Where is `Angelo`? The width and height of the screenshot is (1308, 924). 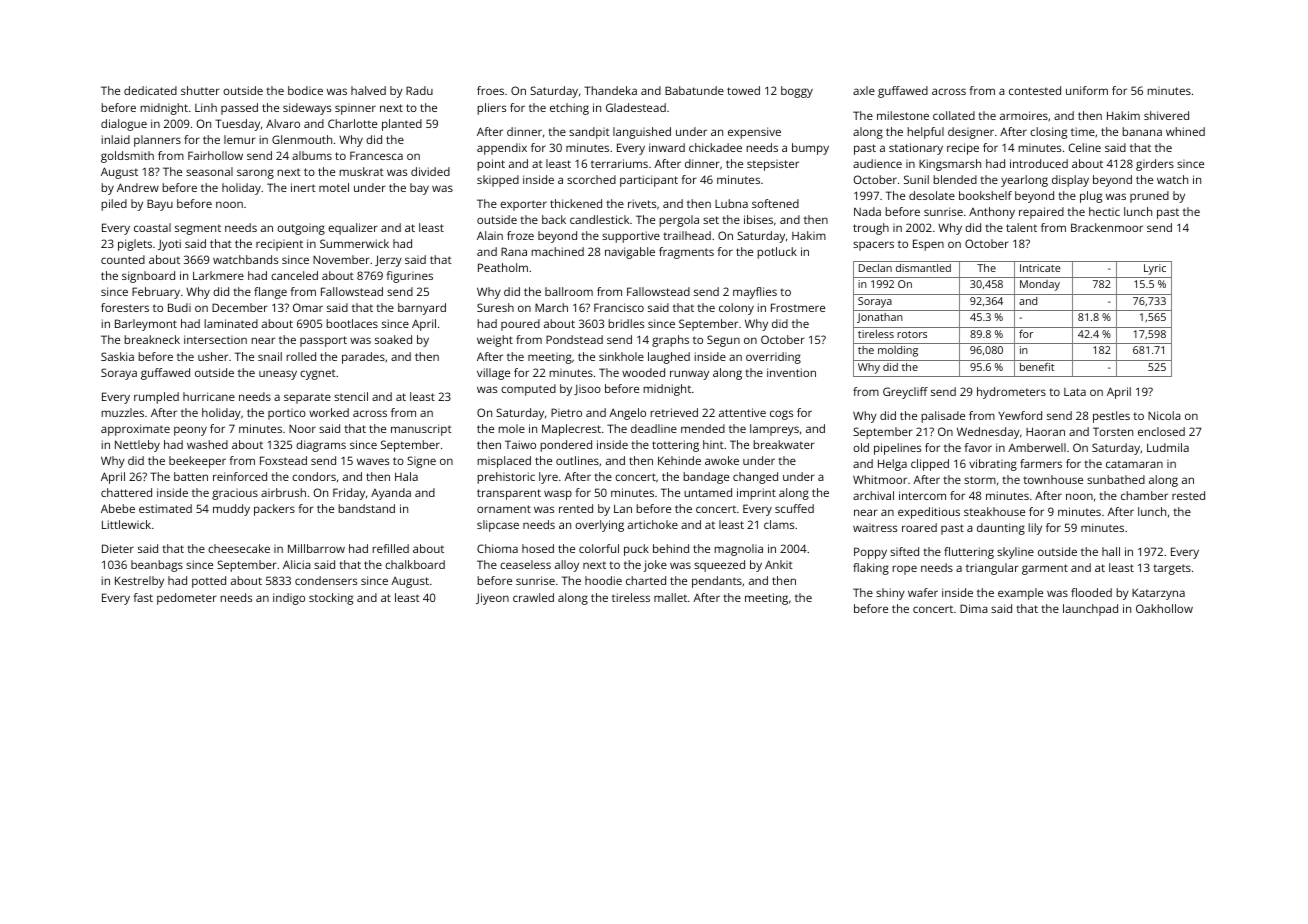
Angelo is located at coordinates (627, 414).
